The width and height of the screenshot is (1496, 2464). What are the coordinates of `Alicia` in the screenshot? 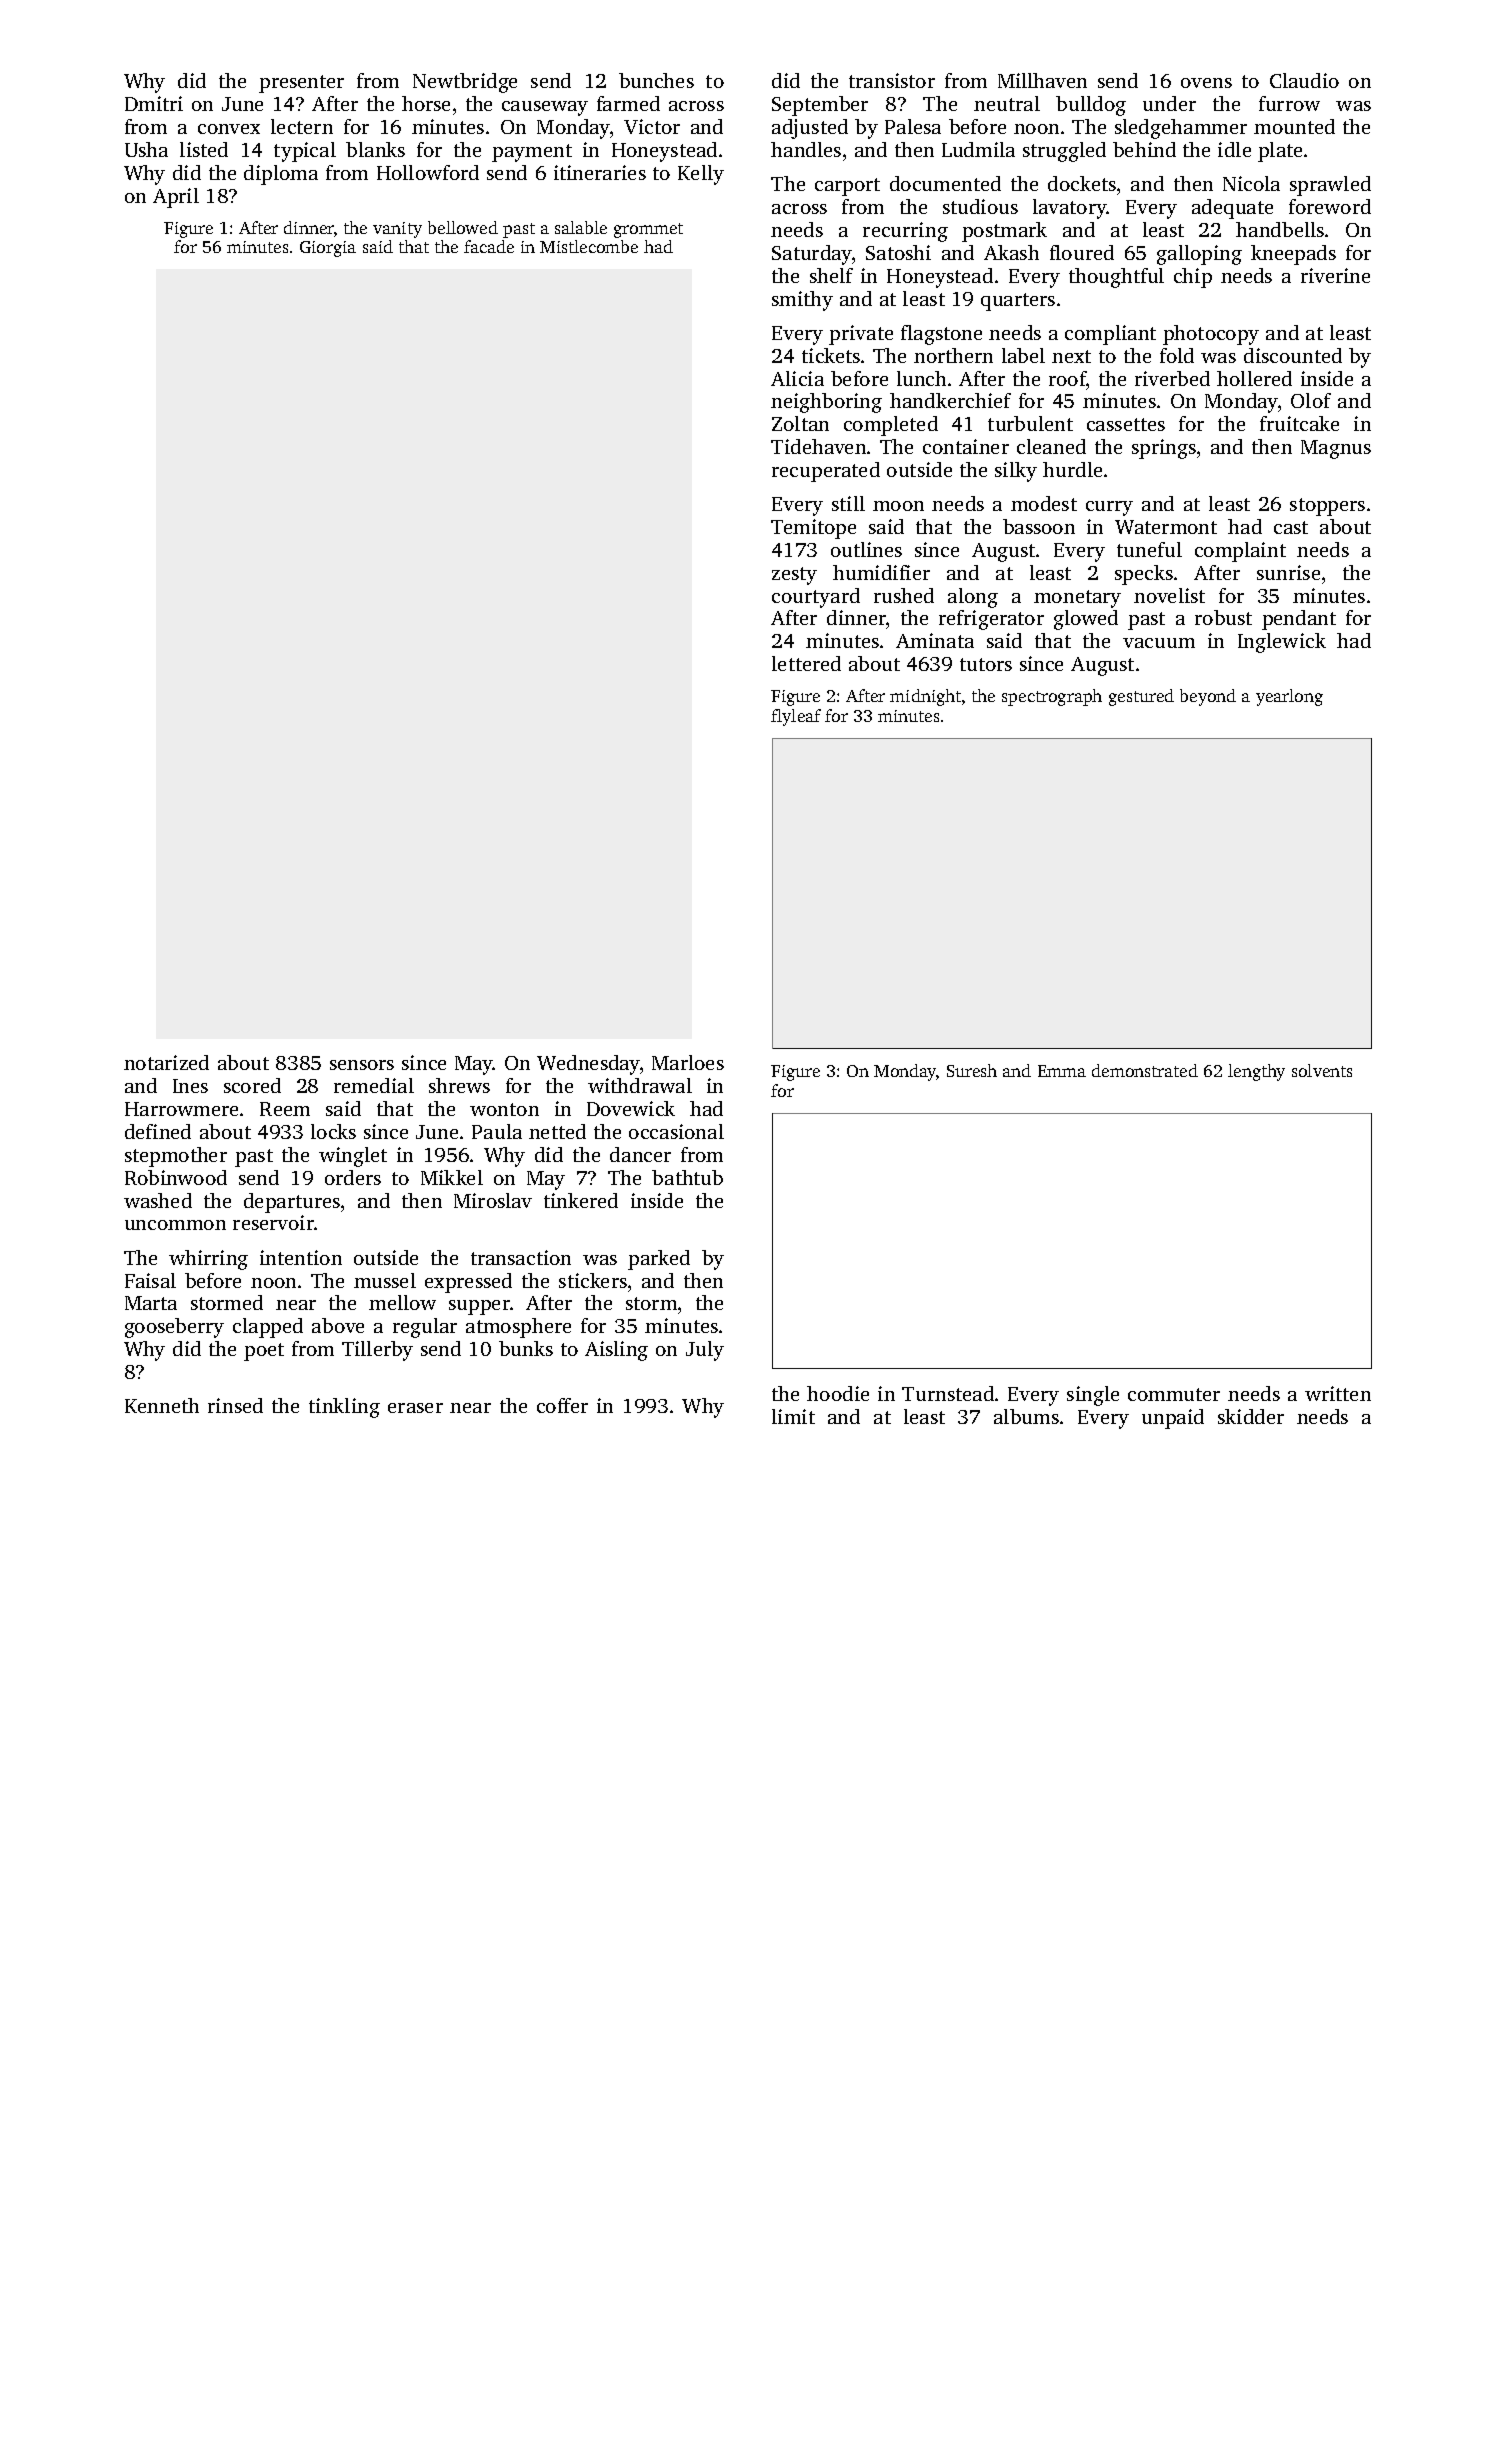 It's located at (797, 378).
